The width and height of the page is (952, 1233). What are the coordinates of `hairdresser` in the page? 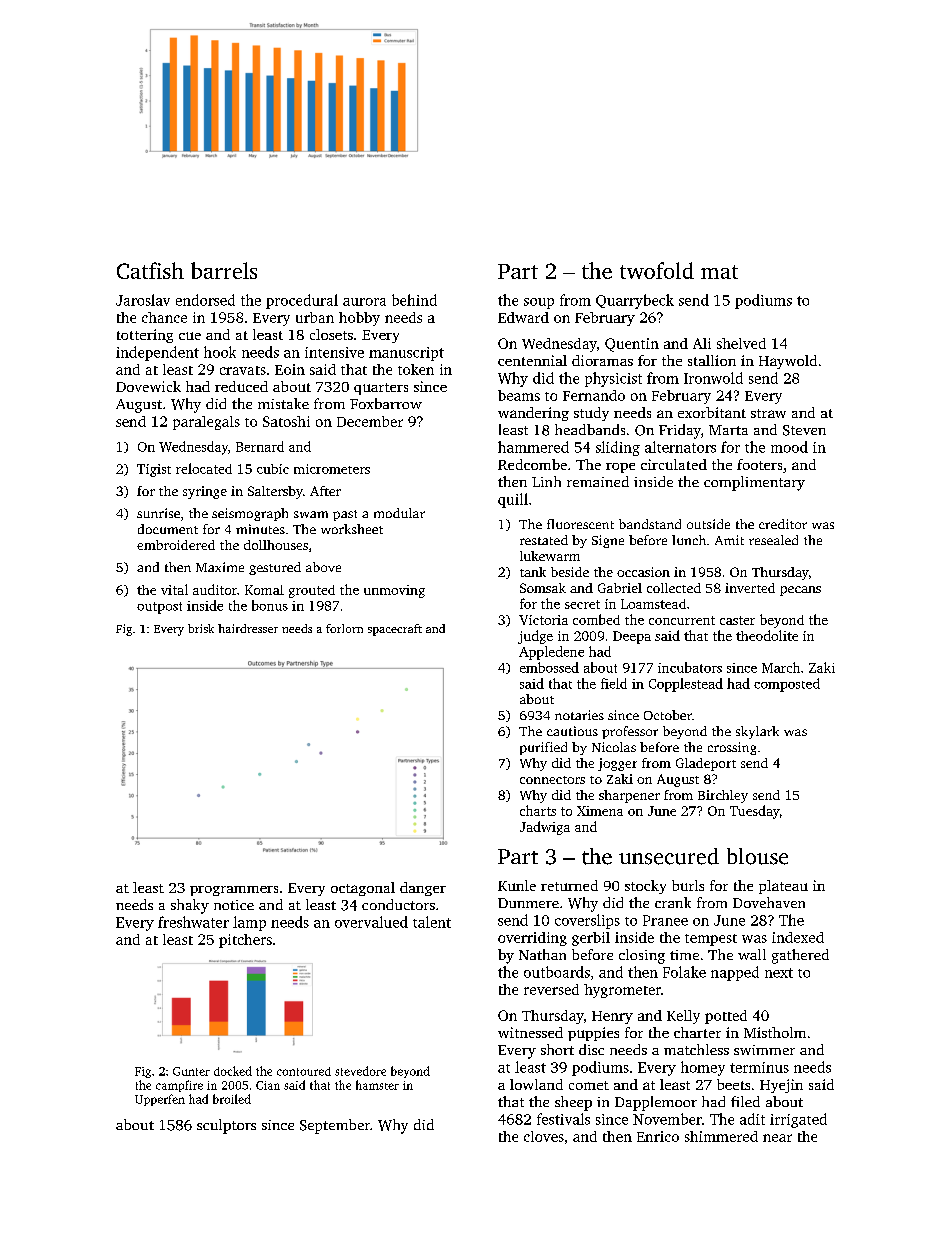 It's located at (248, 628).
